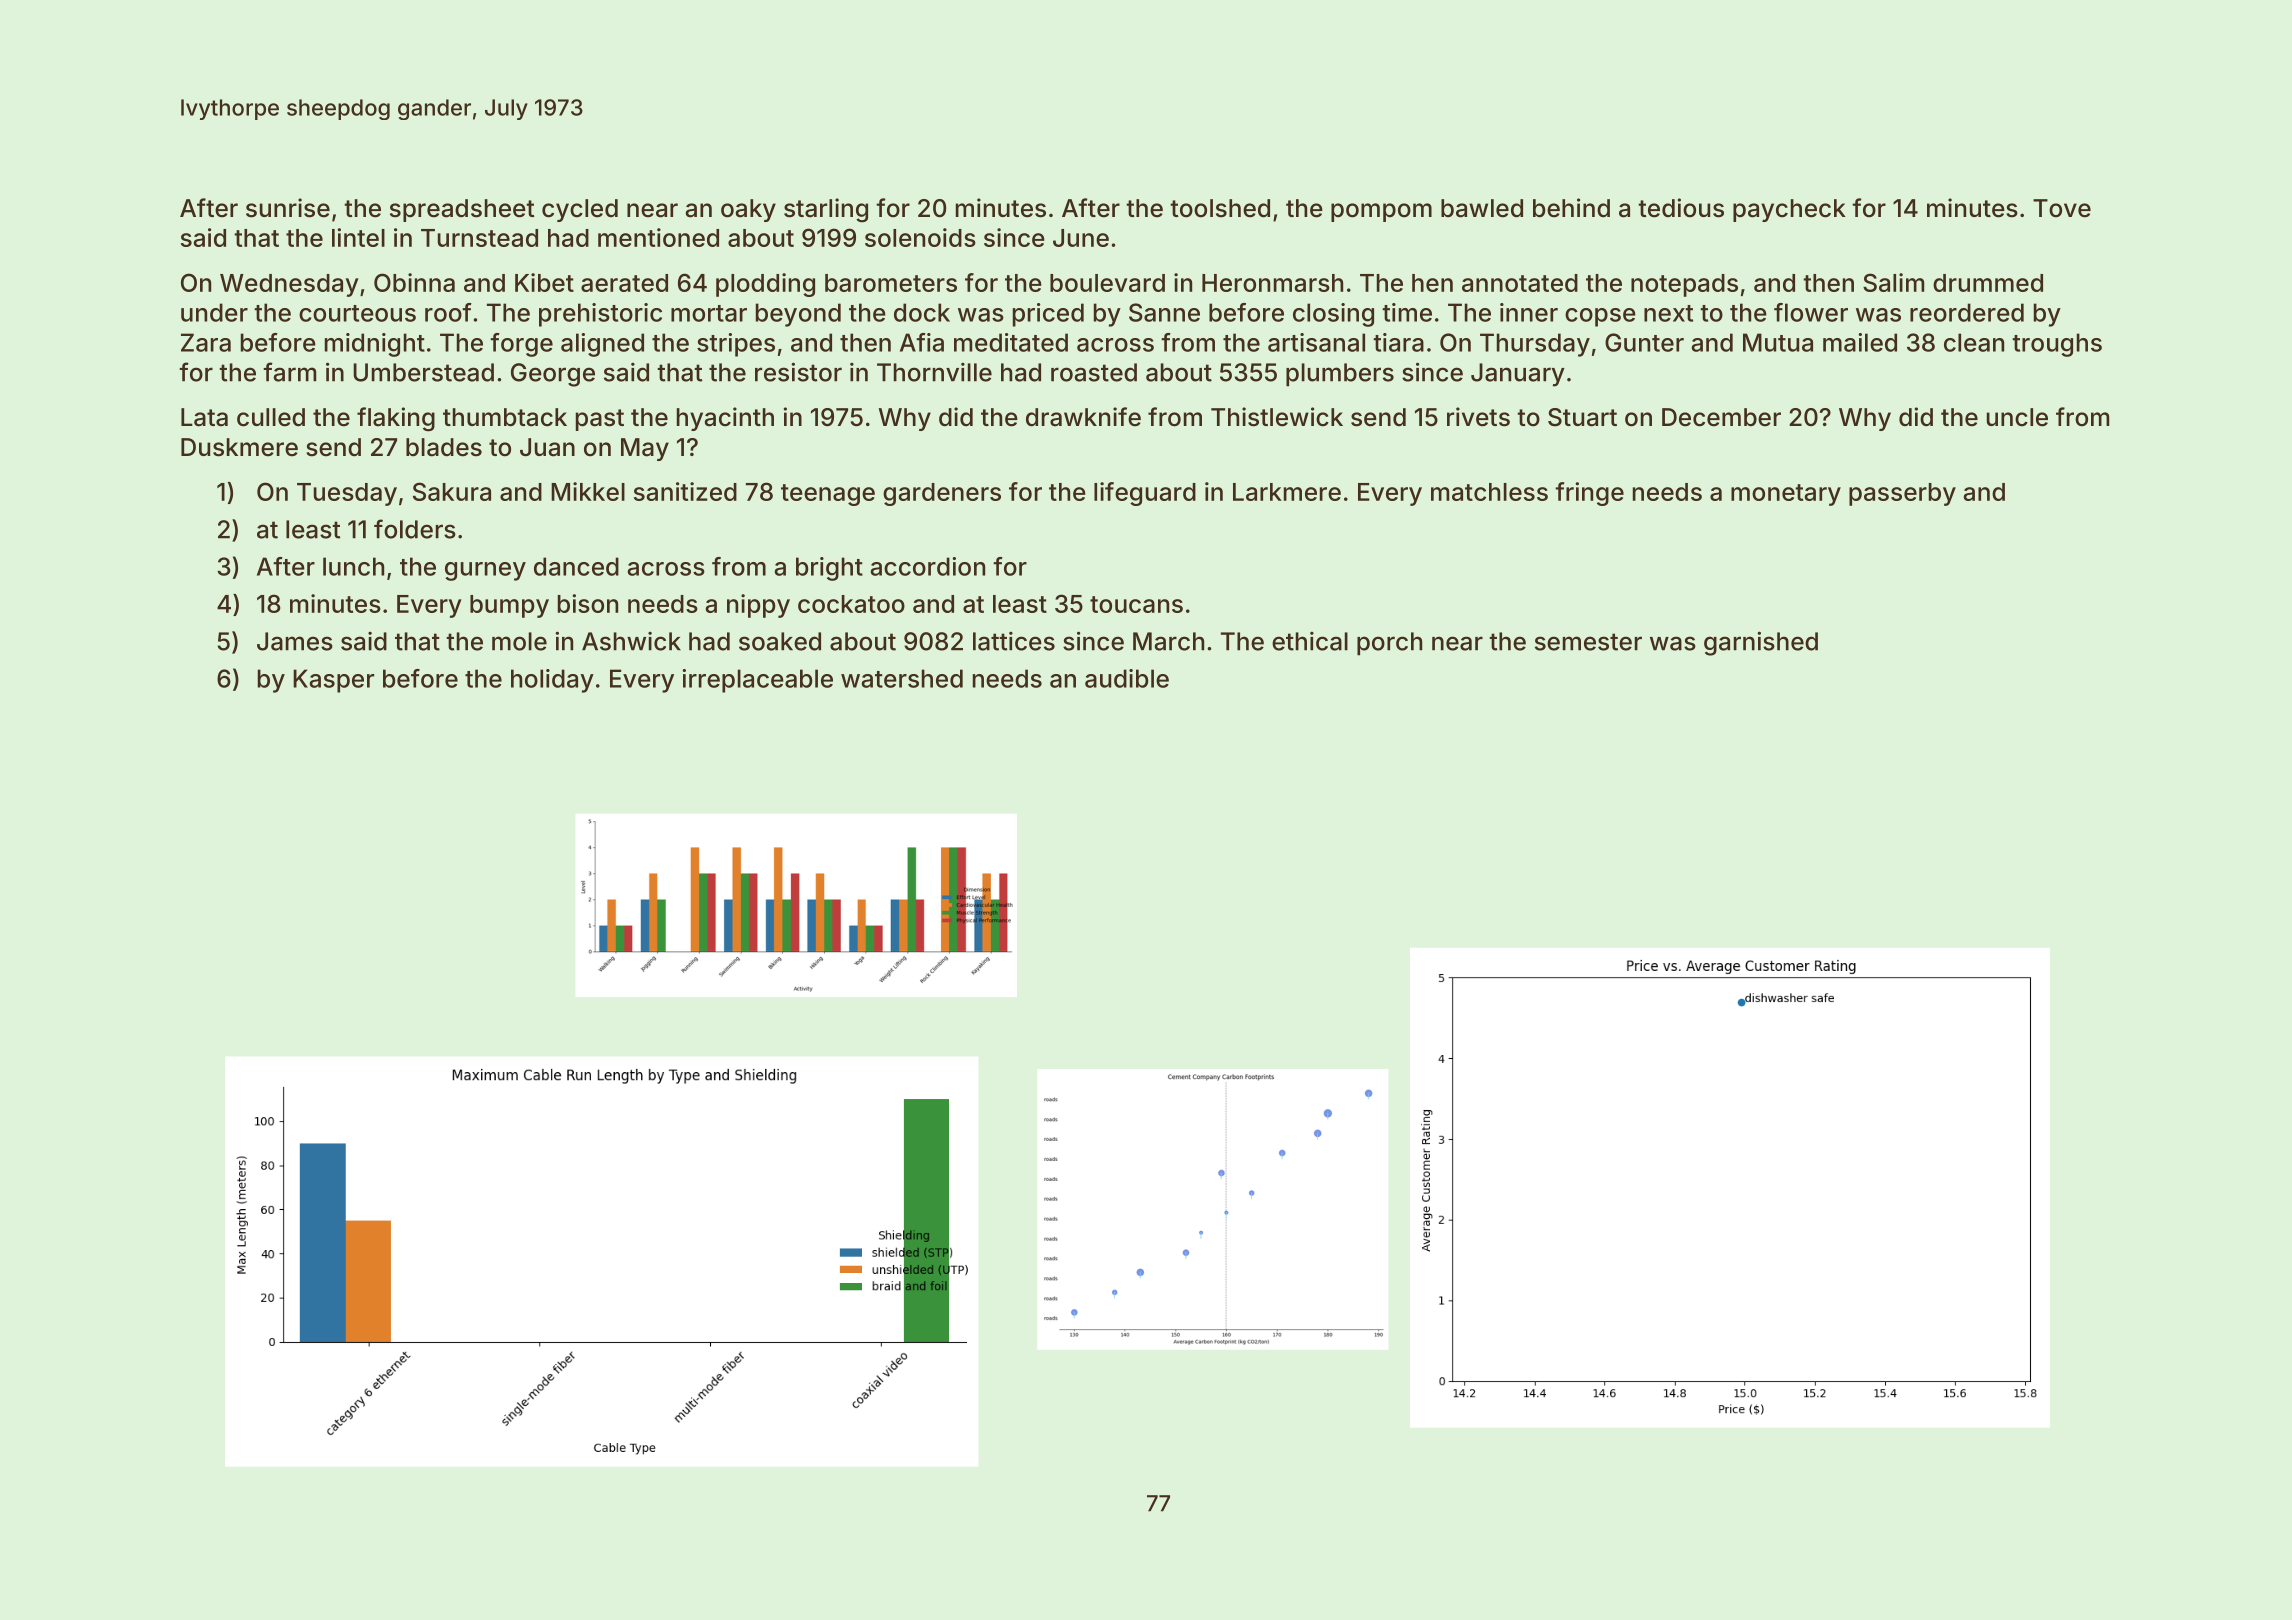  I want to click on resistor, so click(798, 372).
